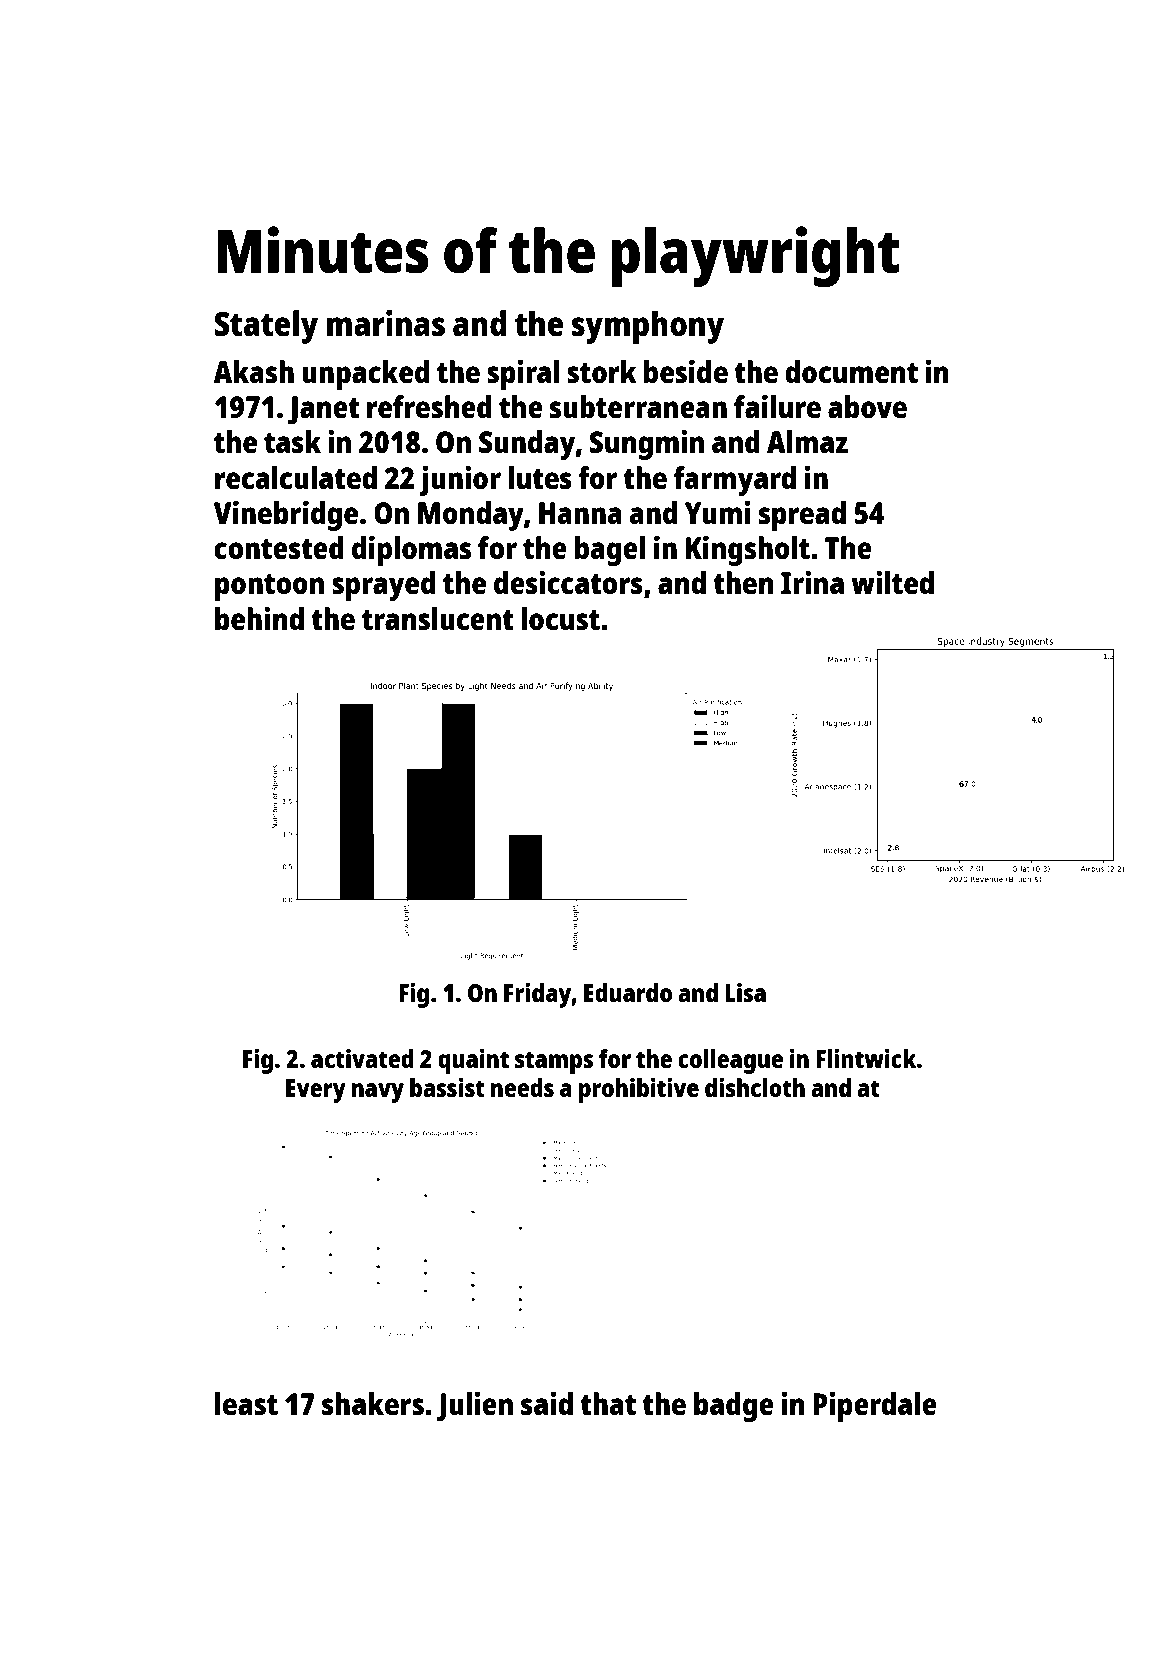  I want to click on Hanna, so click(580, 513).
